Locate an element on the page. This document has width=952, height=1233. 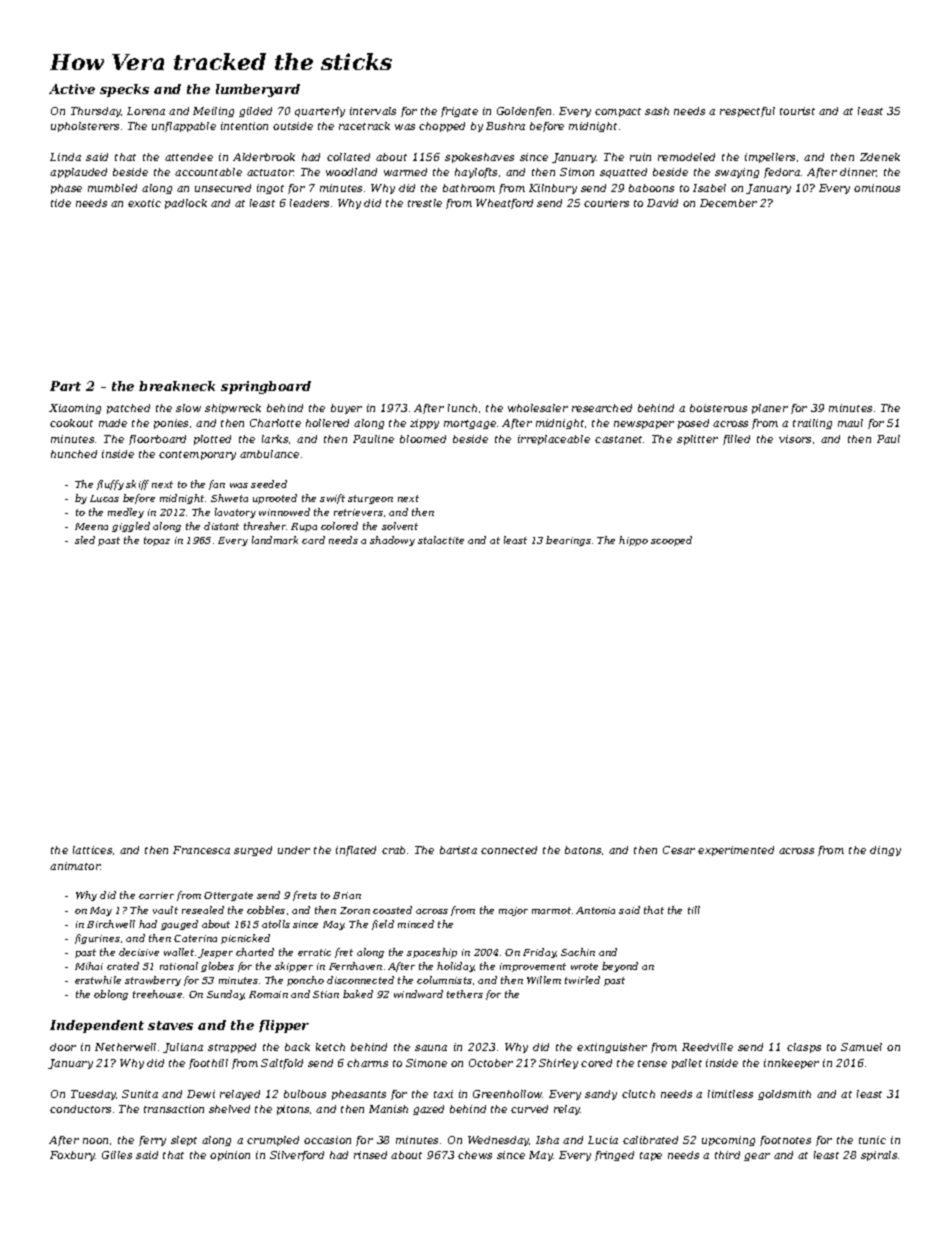
Meiling is located at coordinates (213, 112).
